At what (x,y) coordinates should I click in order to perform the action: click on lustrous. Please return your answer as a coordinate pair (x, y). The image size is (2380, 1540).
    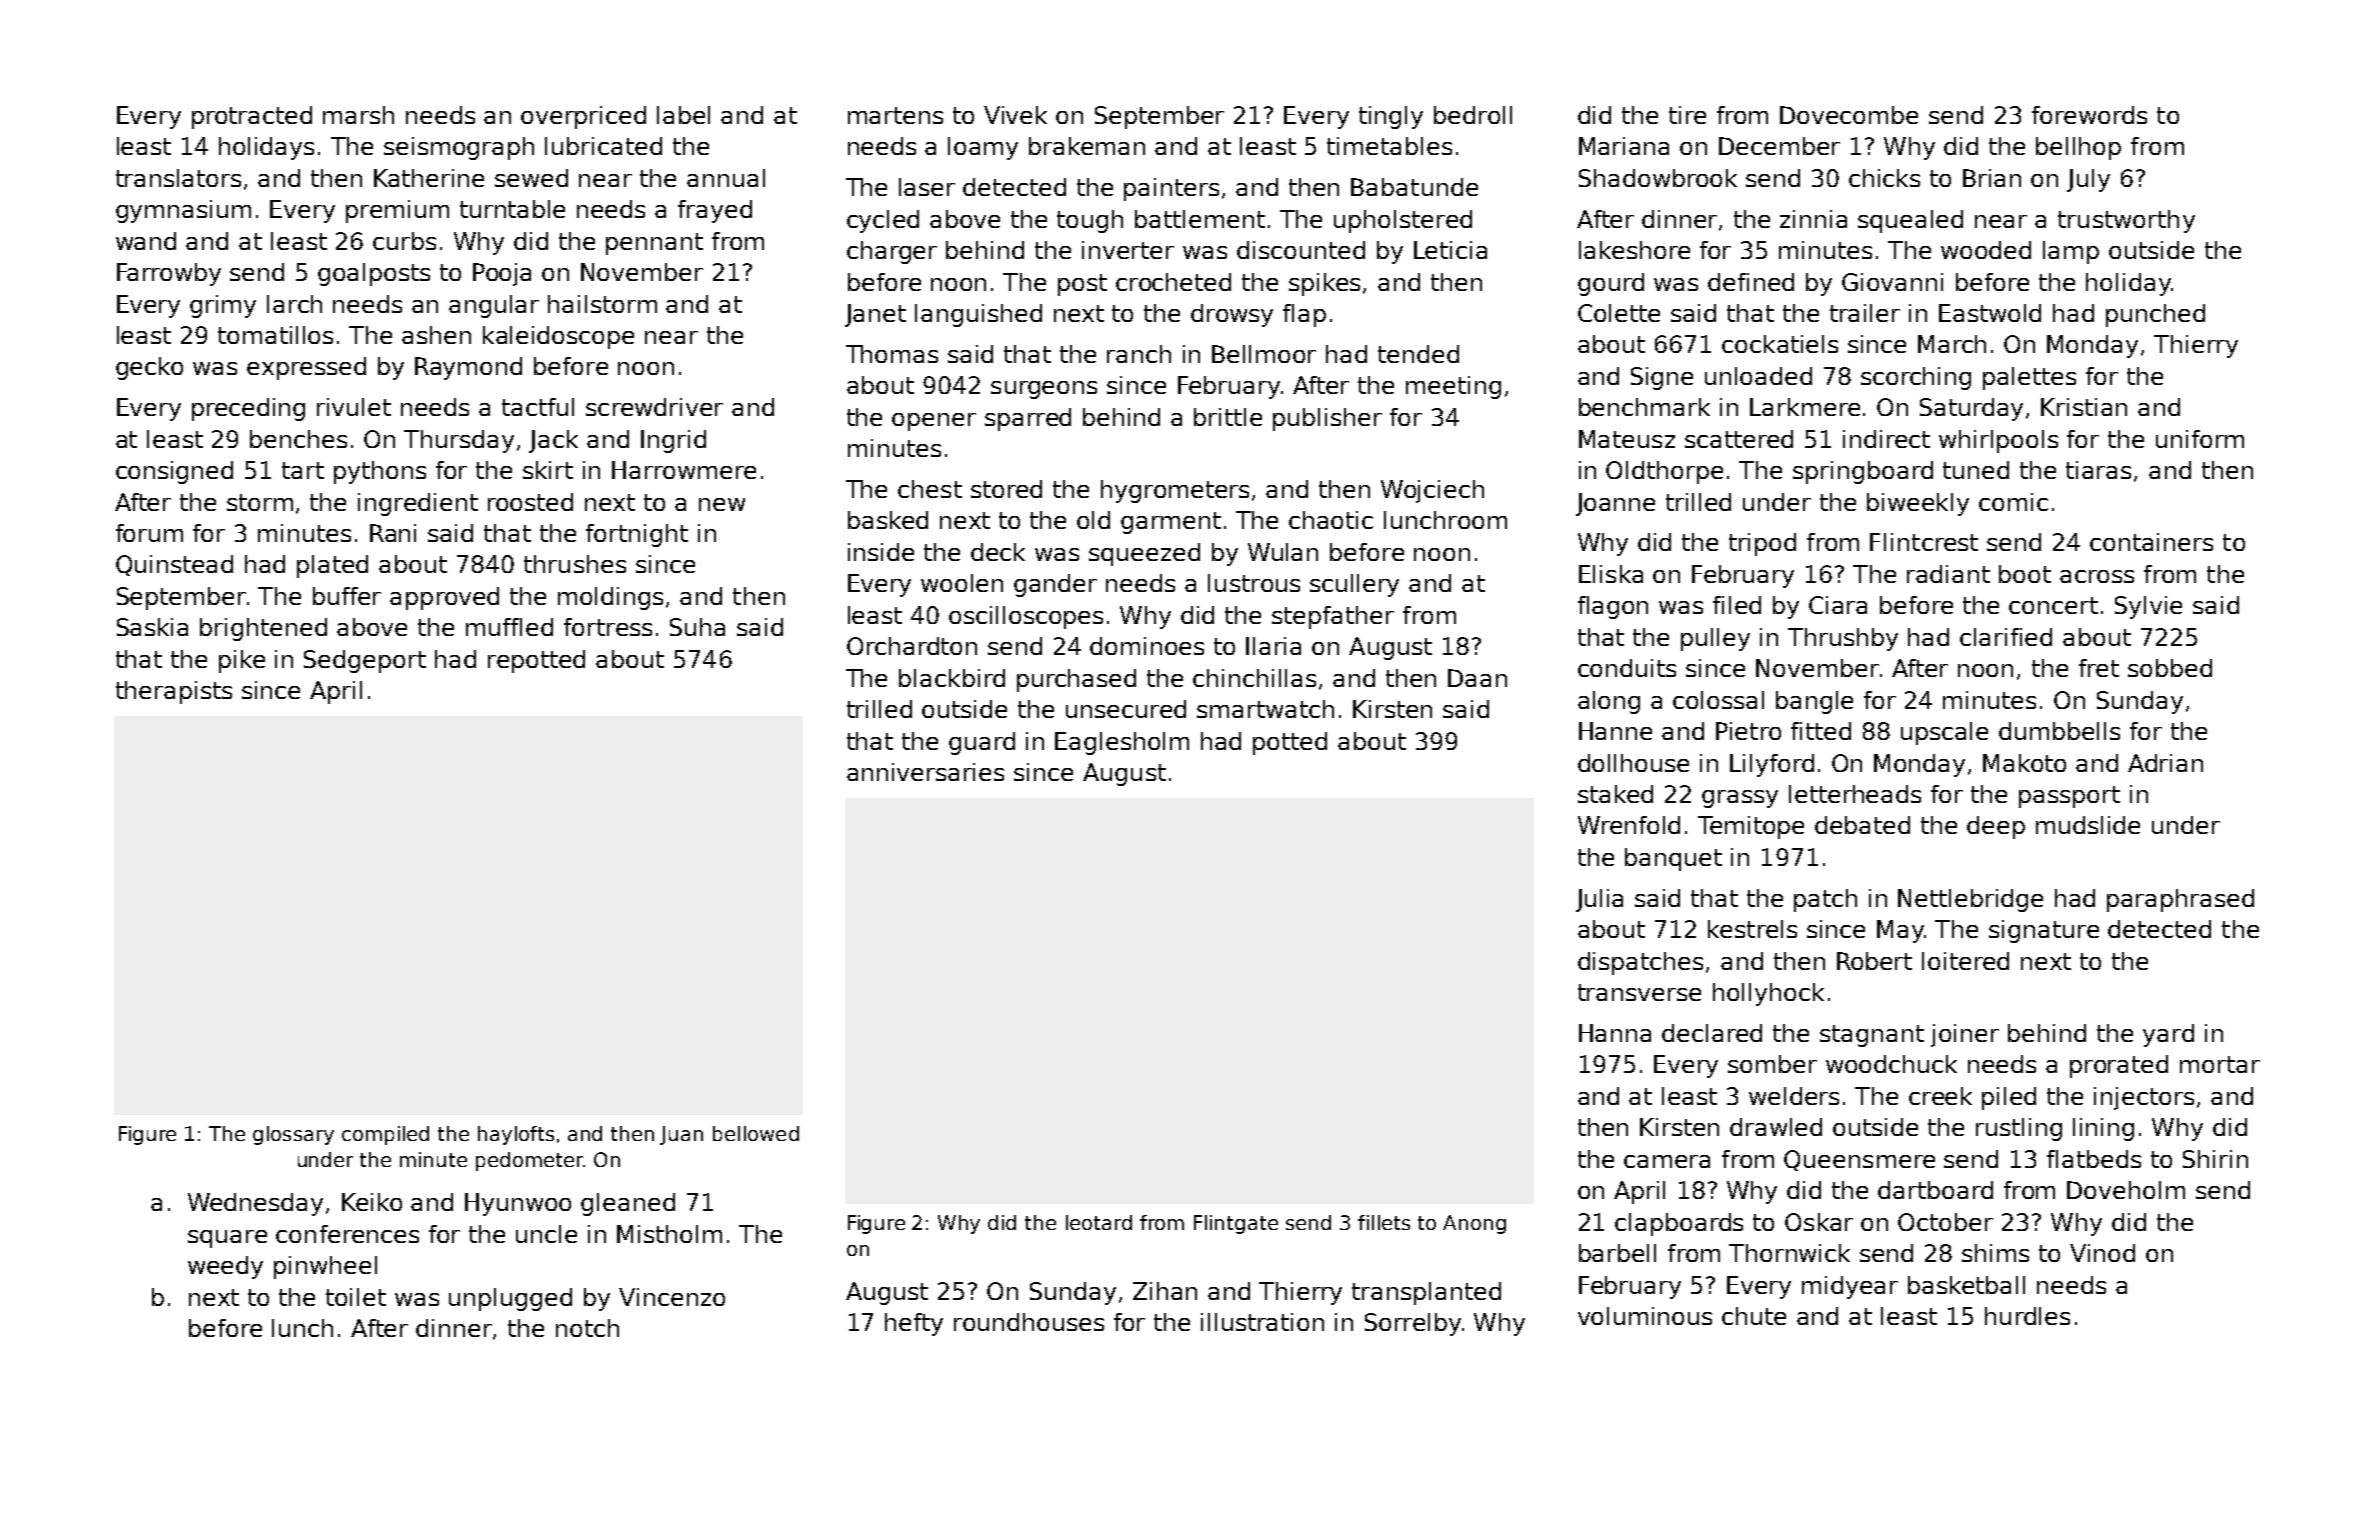
    Looking at the image, I should click on (1254, 583).
